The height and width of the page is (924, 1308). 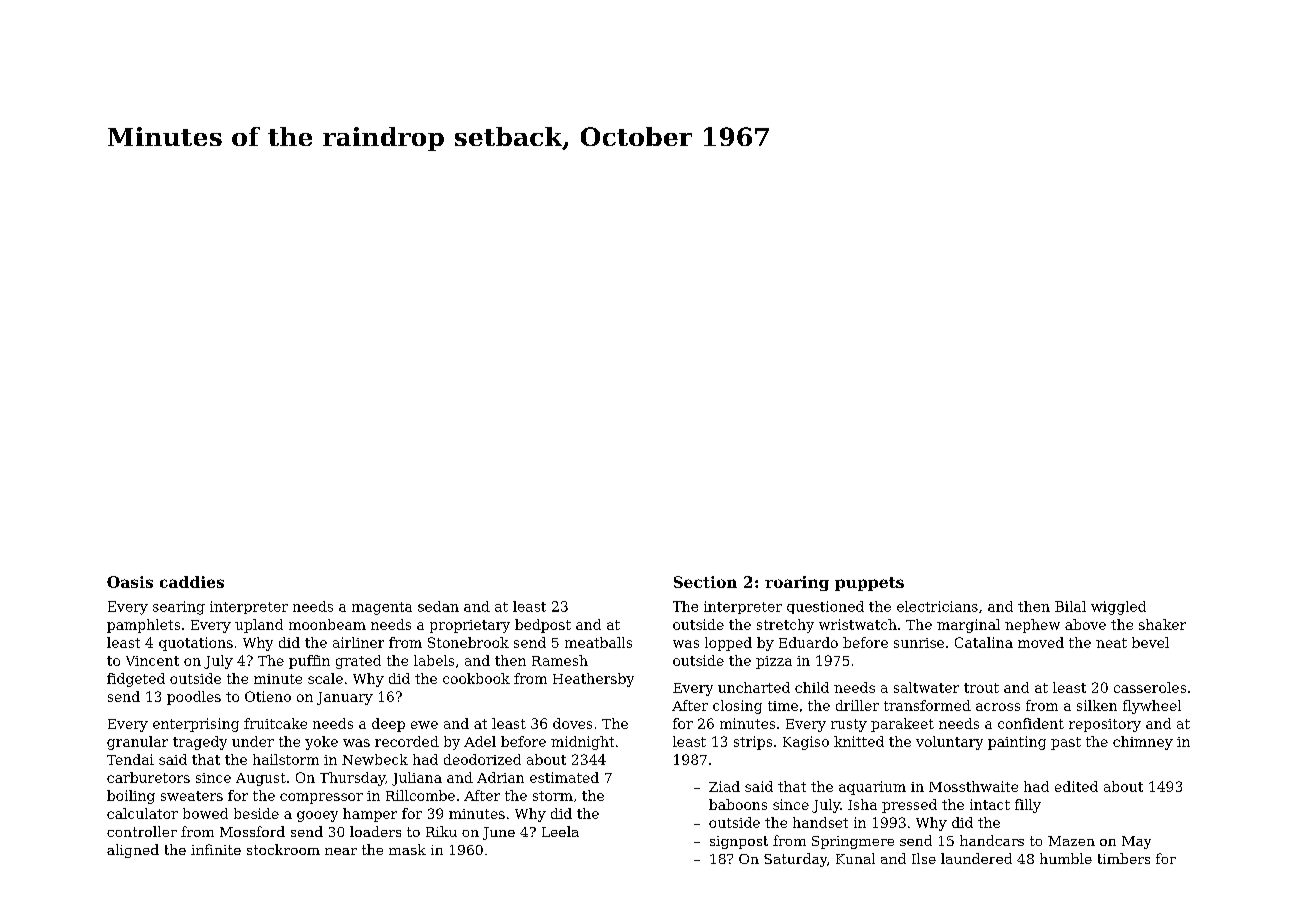 I want to click on sedan, so click(x=438, y=606).
